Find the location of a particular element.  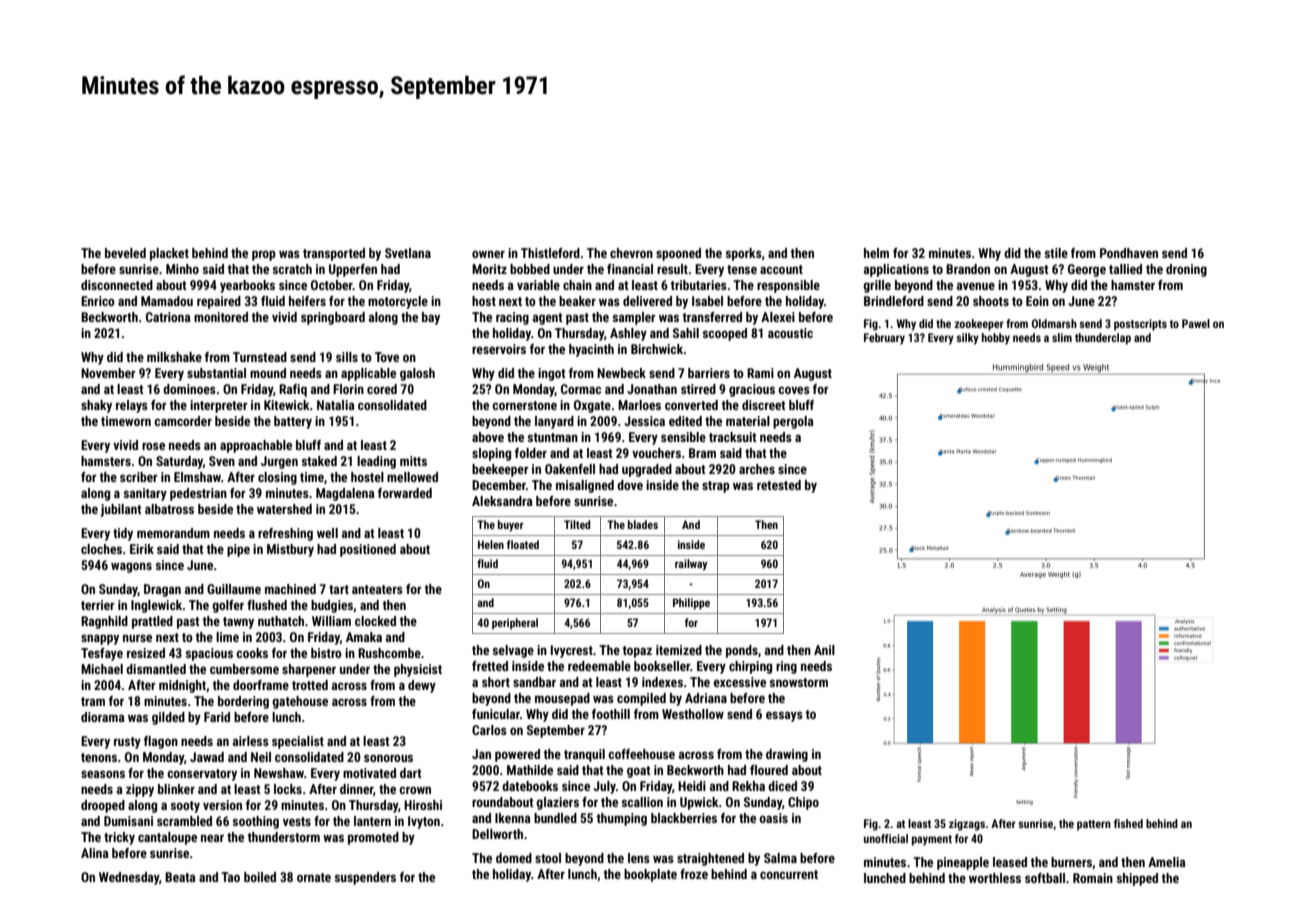

funicular is located at coordinates (496, 714).
